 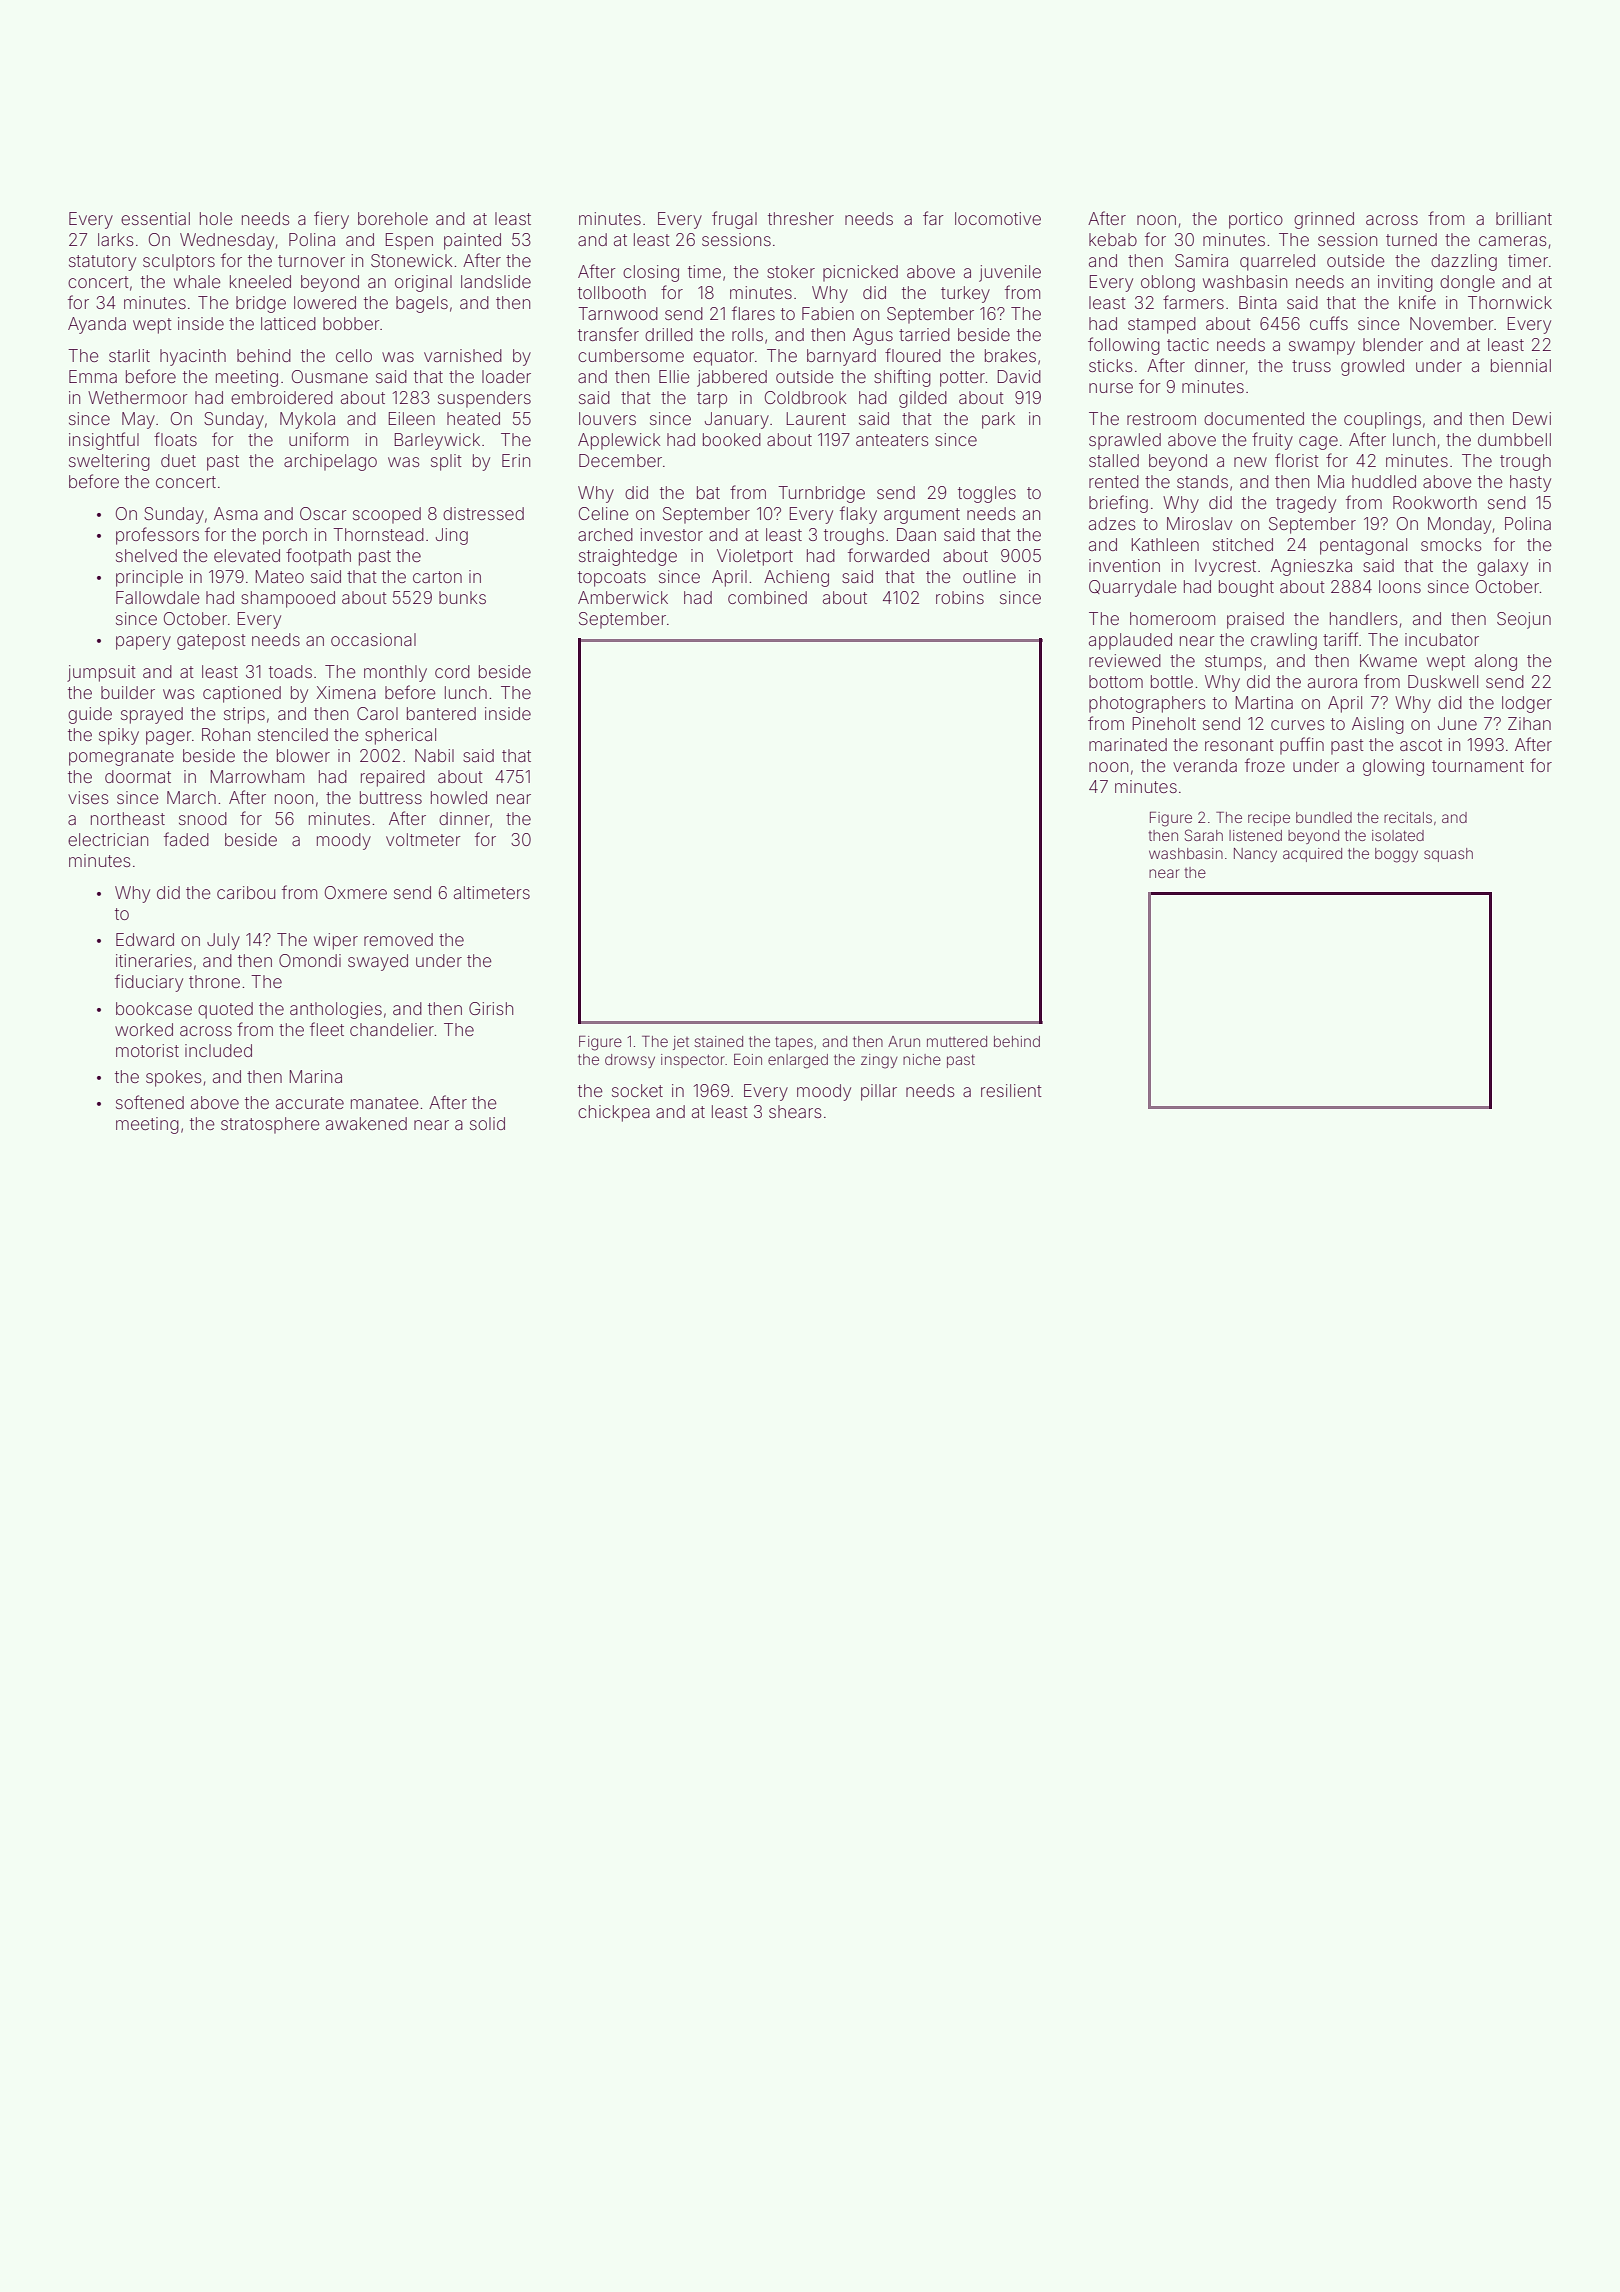 I want to click on resilient, so click(x=1011, y=1090).
